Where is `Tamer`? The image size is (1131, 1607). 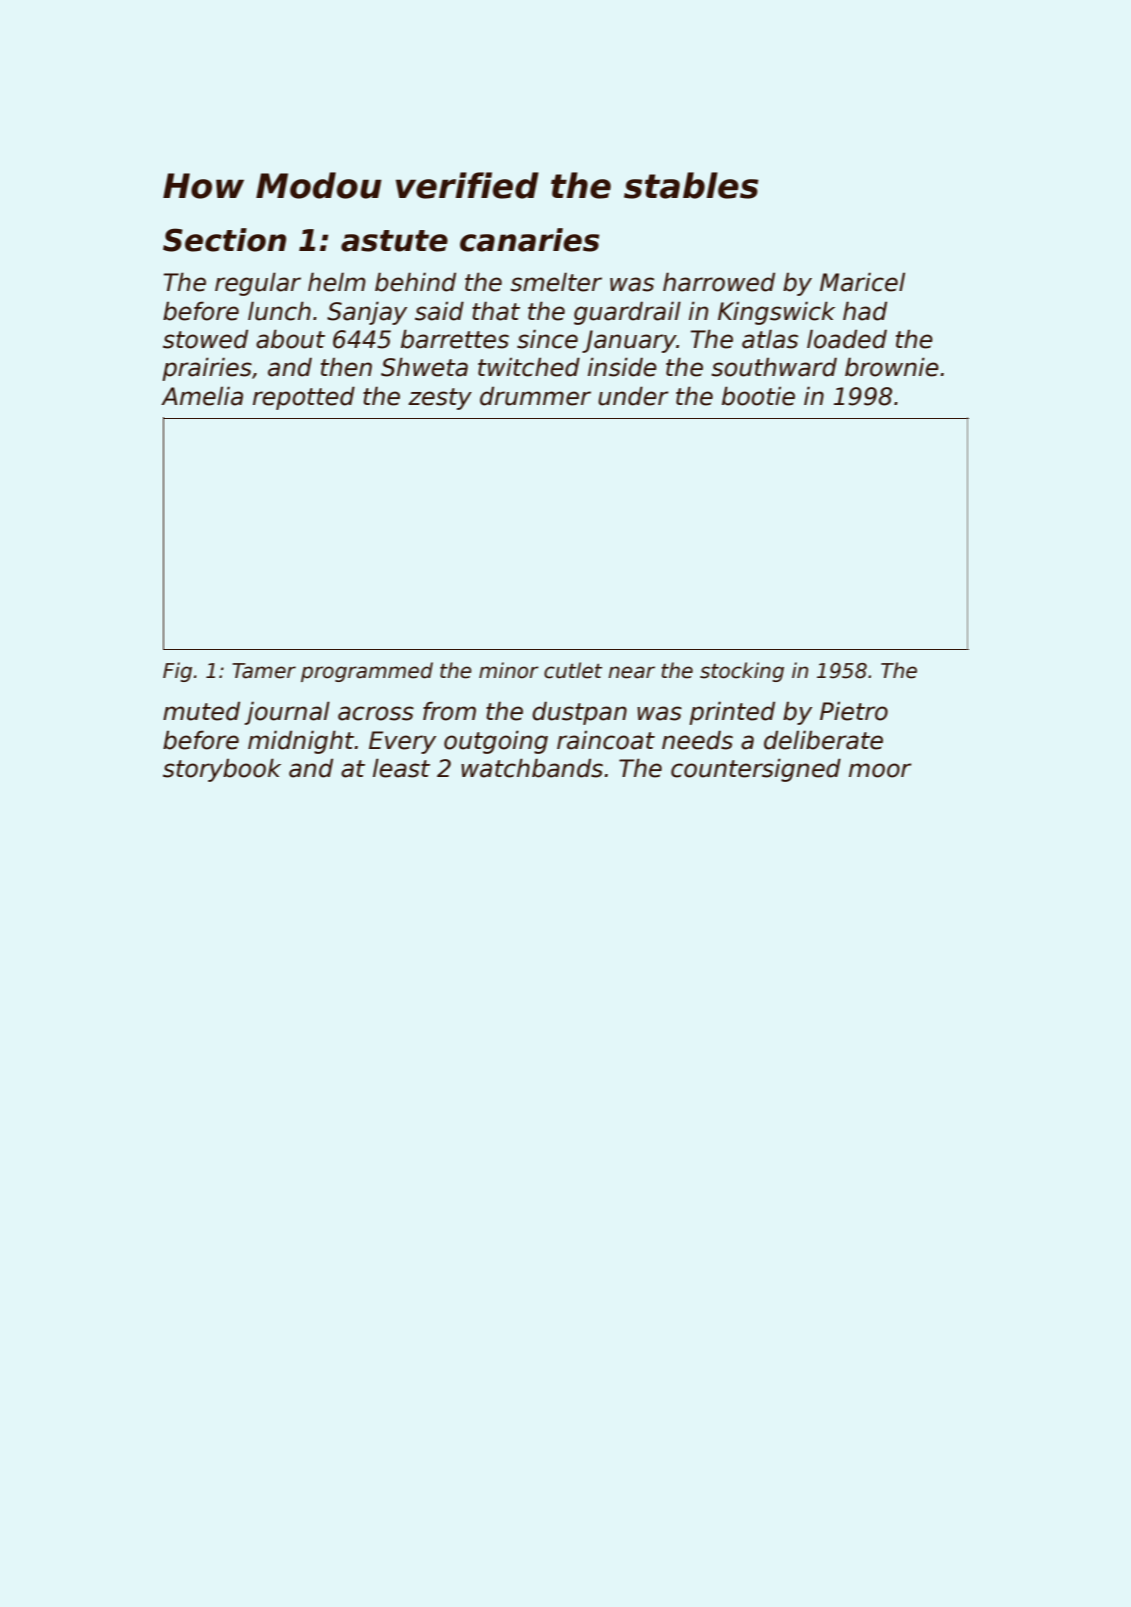 Tamer is located at coordinates (264, 671).
